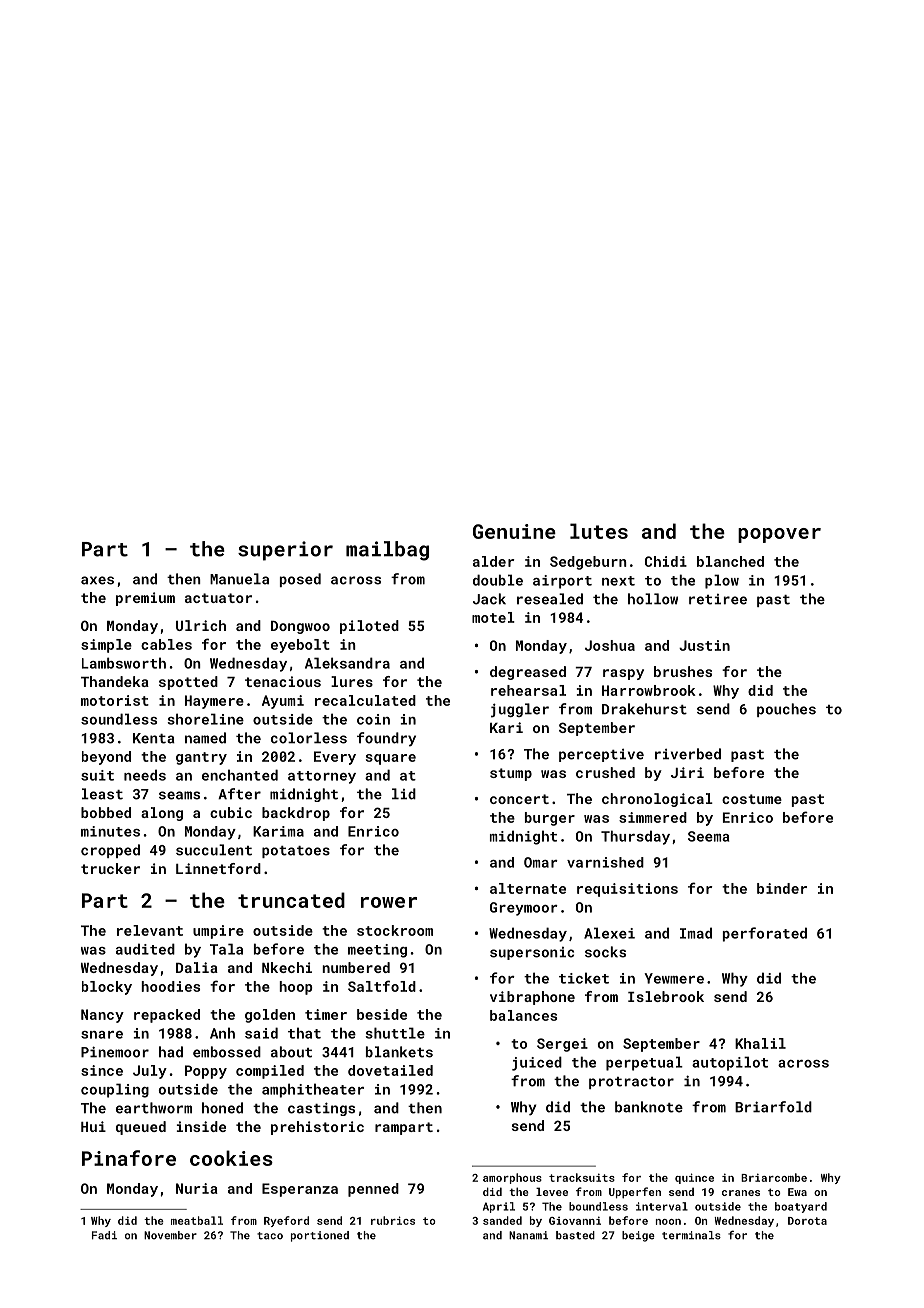 The height and width of the document is (1308, 924). I want to click on Justin, so click(704, 645).
